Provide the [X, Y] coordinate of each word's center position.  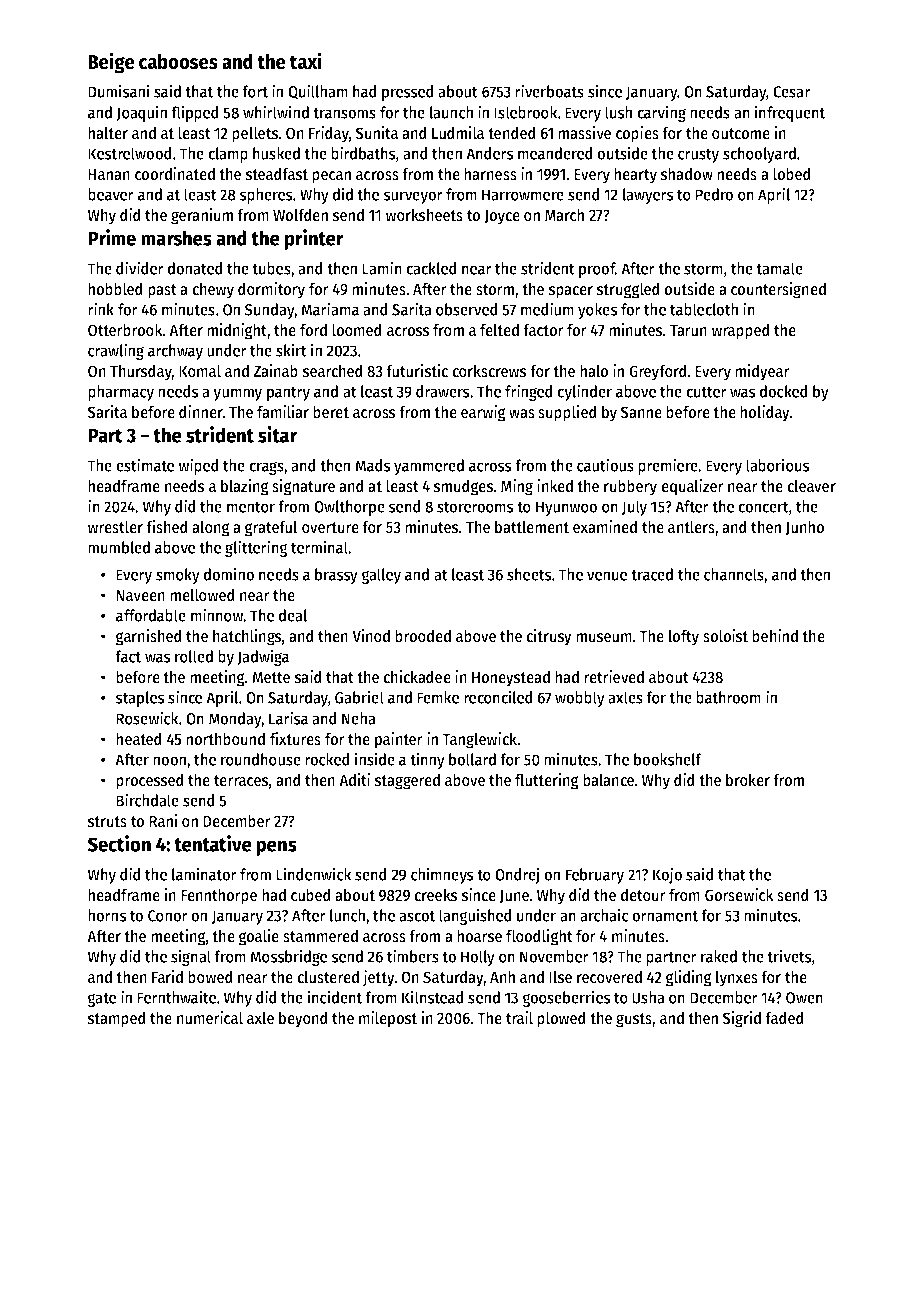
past [162, 291]
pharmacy [121, 393]
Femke [438, 697]
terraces [241, 781]
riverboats [549, 91]
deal [293, 615]
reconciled [498, 697]
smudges [463, 487]
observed [467, 309]
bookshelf [668, 759]
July [634, 508]
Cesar [792, 92]
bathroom [728, 697]
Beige [111, 63]
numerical [210, 1018]
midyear [762, 372]
